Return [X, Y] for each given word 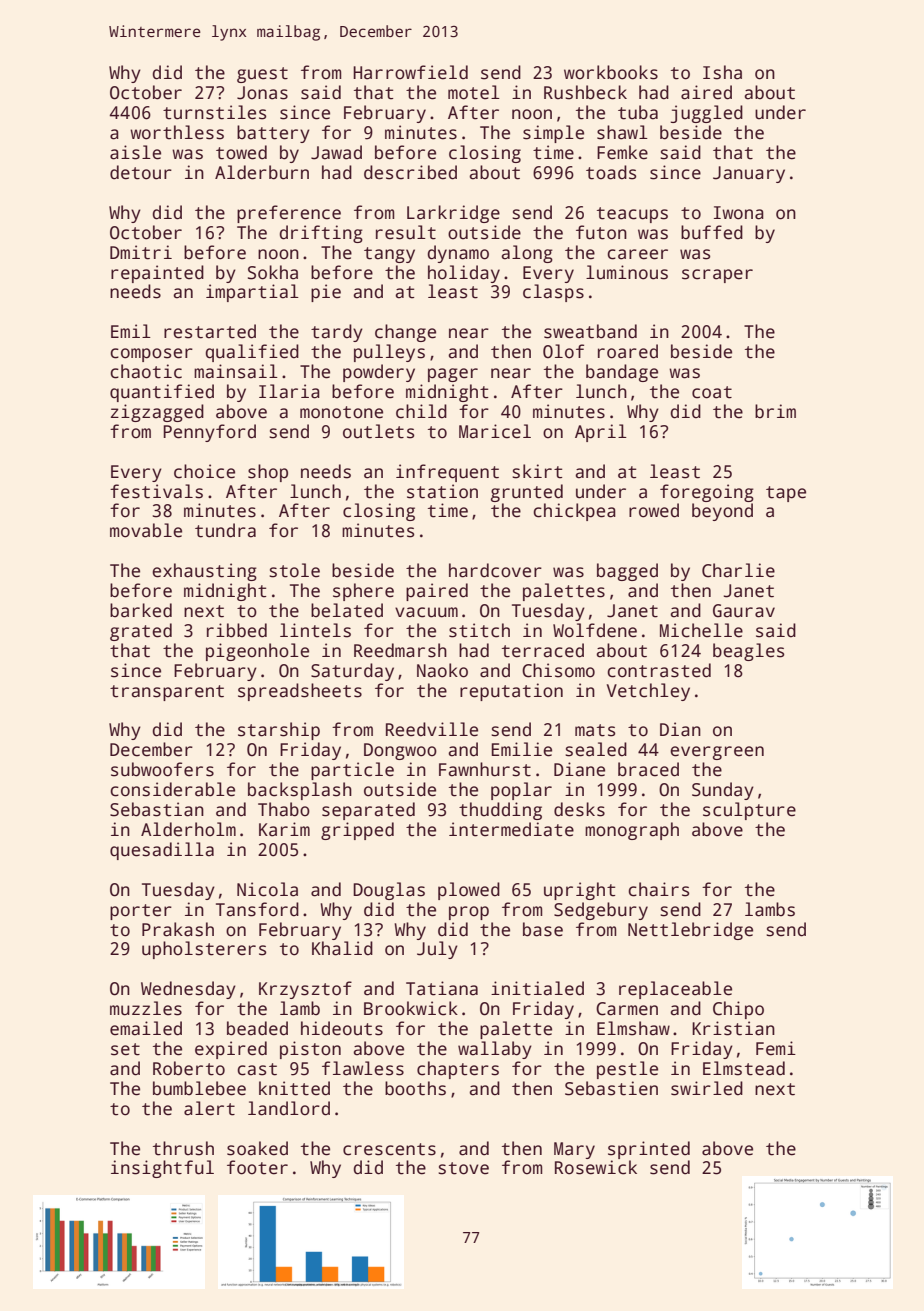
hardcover [495, 570]
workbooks [611, 72]
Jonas [262, 93]
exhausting [204, 572]
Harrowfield [410, 72]
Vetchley [648, 692]
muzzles [146, 1008]
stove [463, 1168]
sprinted [649, 1150]
